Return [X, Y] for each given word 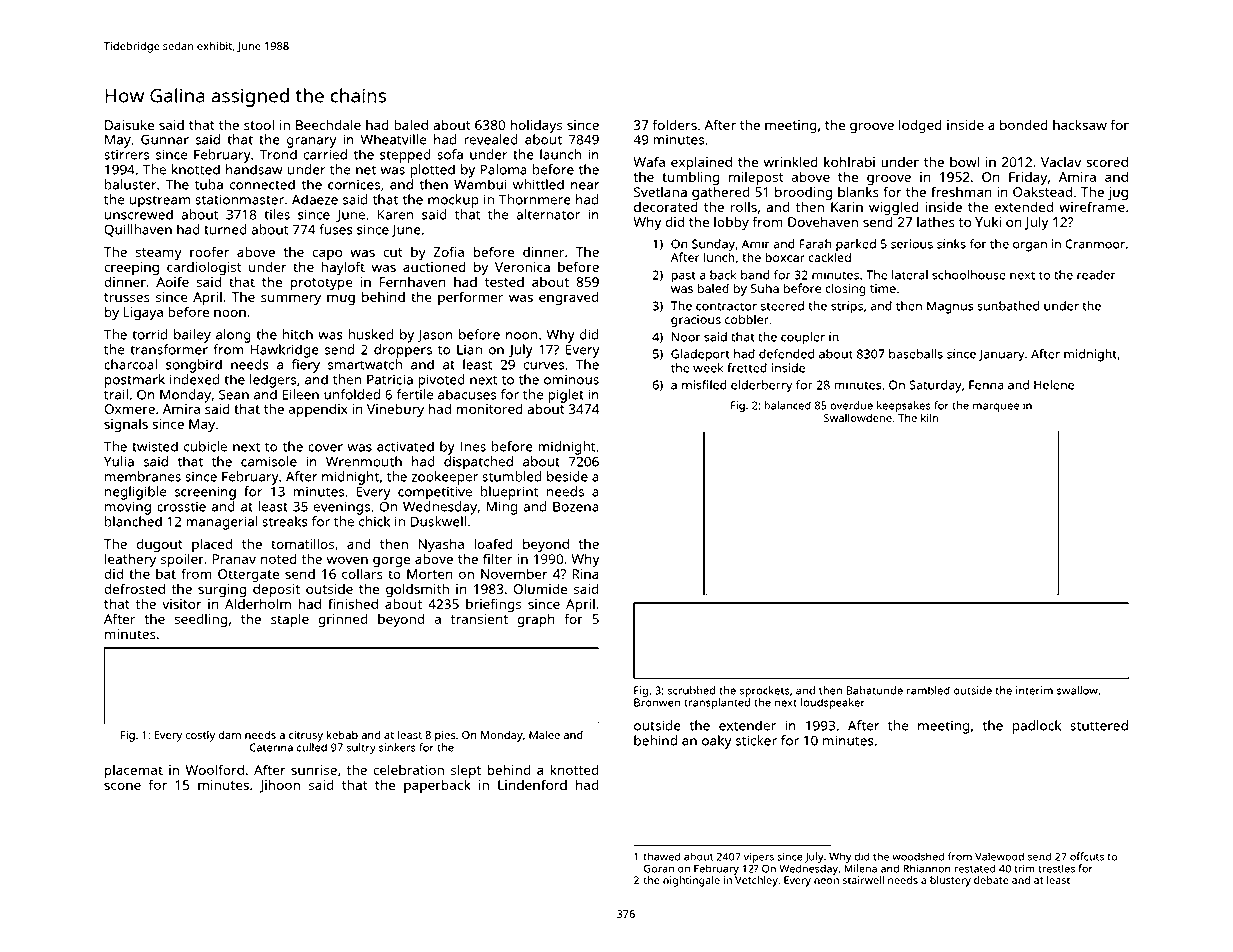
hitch [298, 334]
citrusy [306, 736]
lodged [920, 126]
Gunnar [165, 139]
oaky [717, 742]
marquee [996, 407]
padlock [1036, 727]
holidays [536, 126]
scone [122, 786]
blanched [133, 521]
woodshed [918, 856]
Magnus [950, 307]
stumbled [512, 476]
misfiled [704, 385]
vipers [759, 857]
